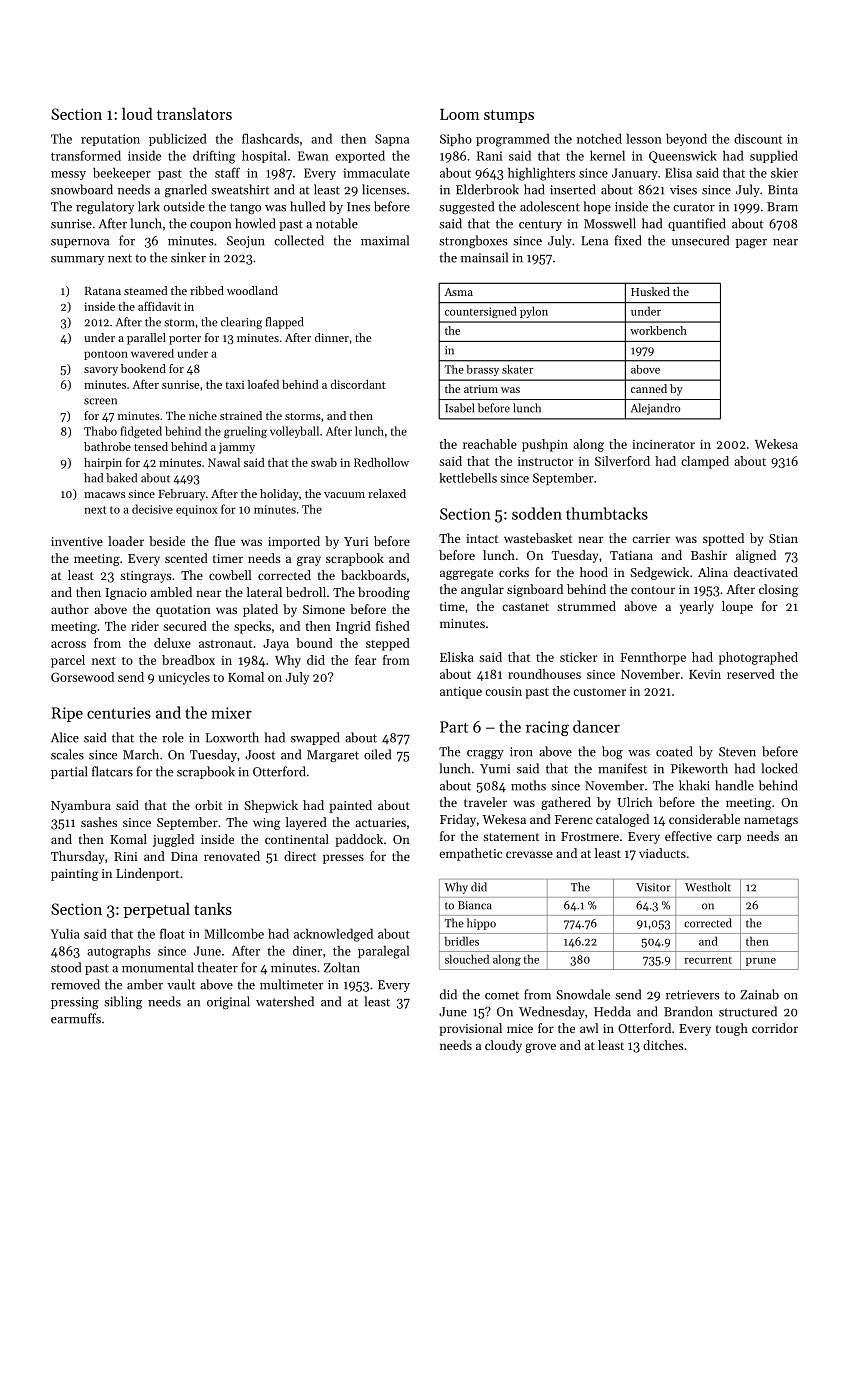  I want to click on Ulrich, so click(634, 802).
